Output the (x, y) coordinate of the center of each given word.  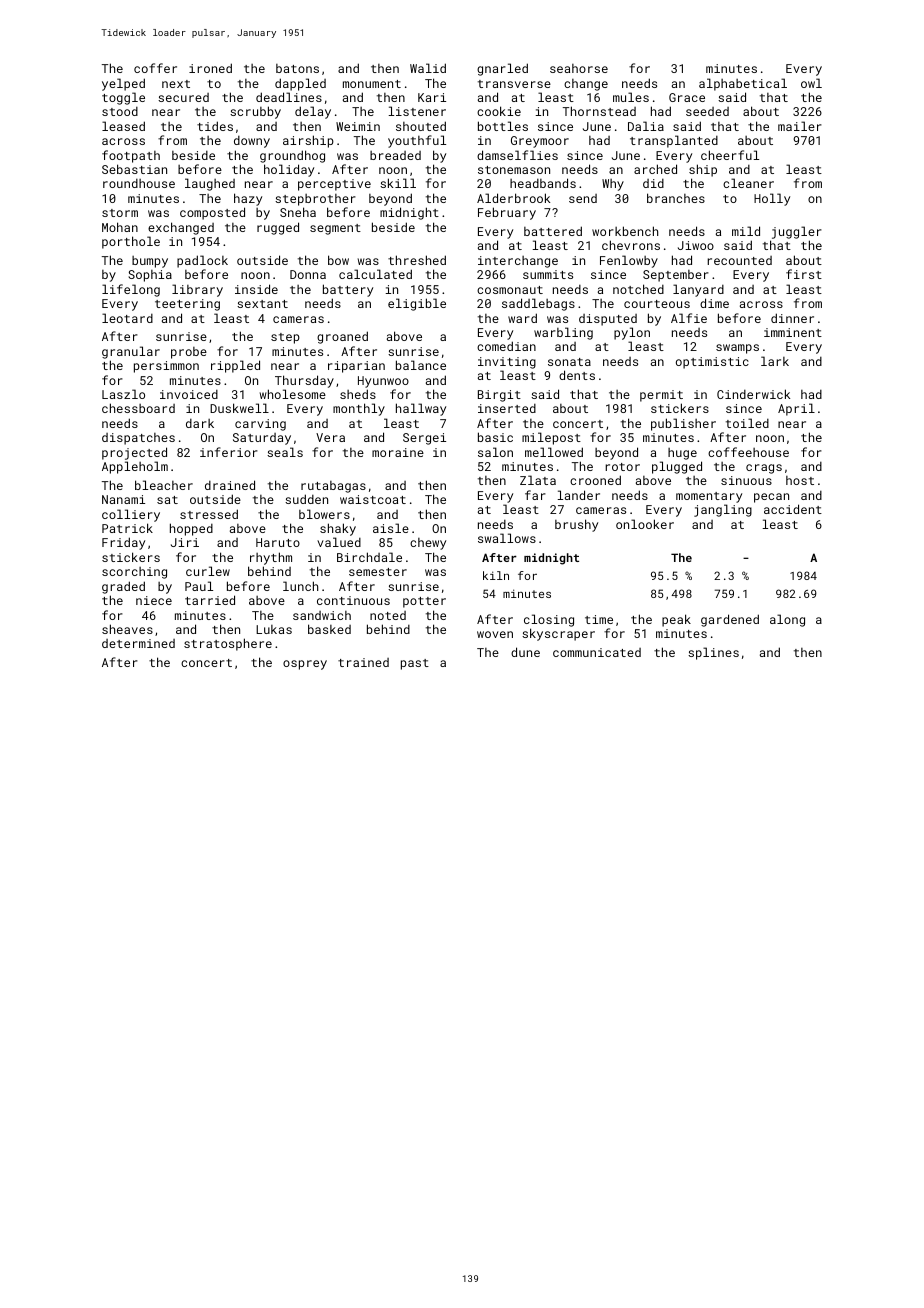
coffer (155, 68)
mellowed (554, 452)
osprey (305, 665)
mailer (800, 126)
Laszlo (123, 394)
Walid (428, 68)
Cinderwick (753, 394)
